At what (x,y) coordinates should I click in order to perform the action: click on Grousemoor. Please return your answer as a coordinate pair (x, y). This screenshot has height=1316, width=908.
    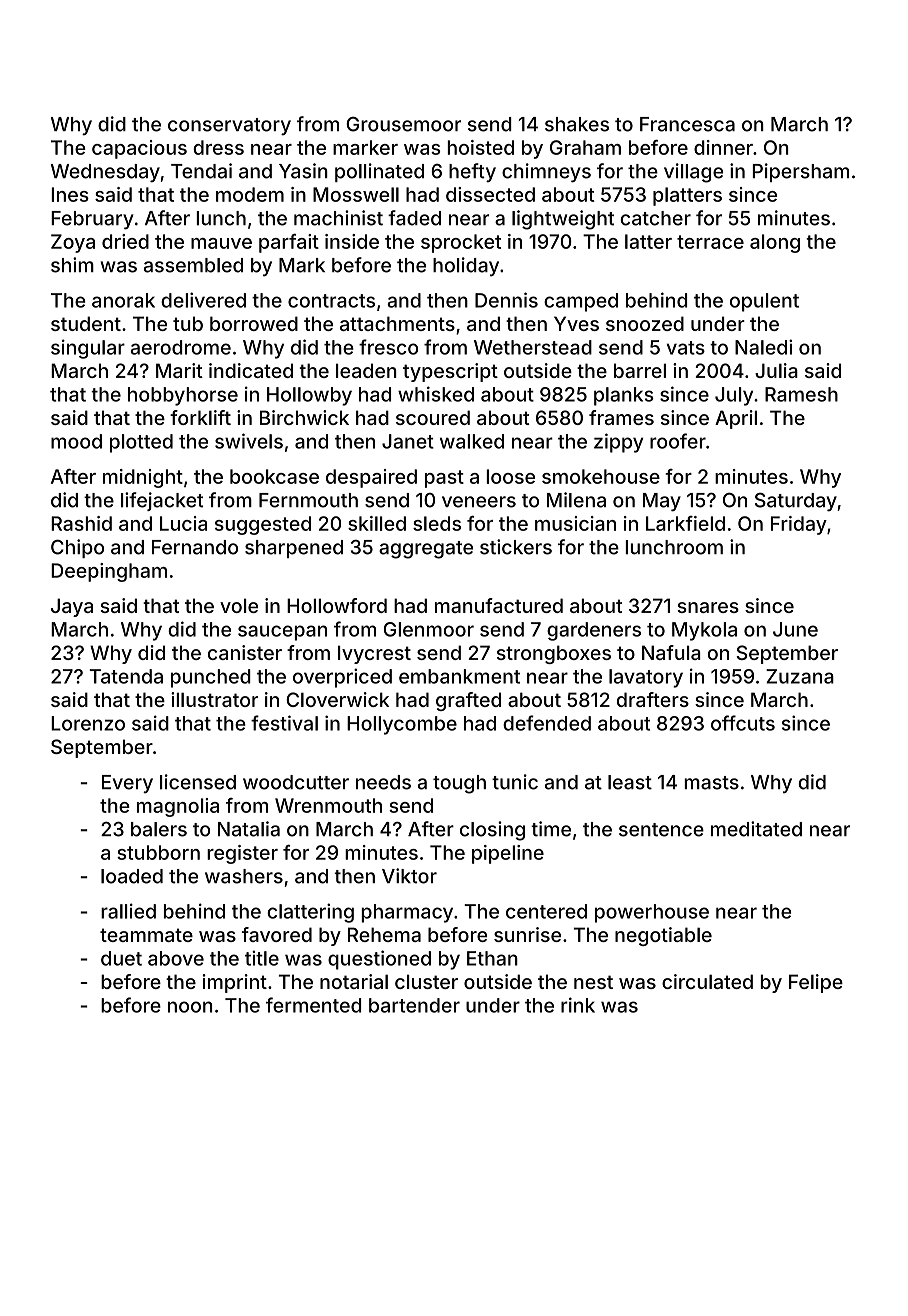
    Looking at the image, I should click on (403, 124).
